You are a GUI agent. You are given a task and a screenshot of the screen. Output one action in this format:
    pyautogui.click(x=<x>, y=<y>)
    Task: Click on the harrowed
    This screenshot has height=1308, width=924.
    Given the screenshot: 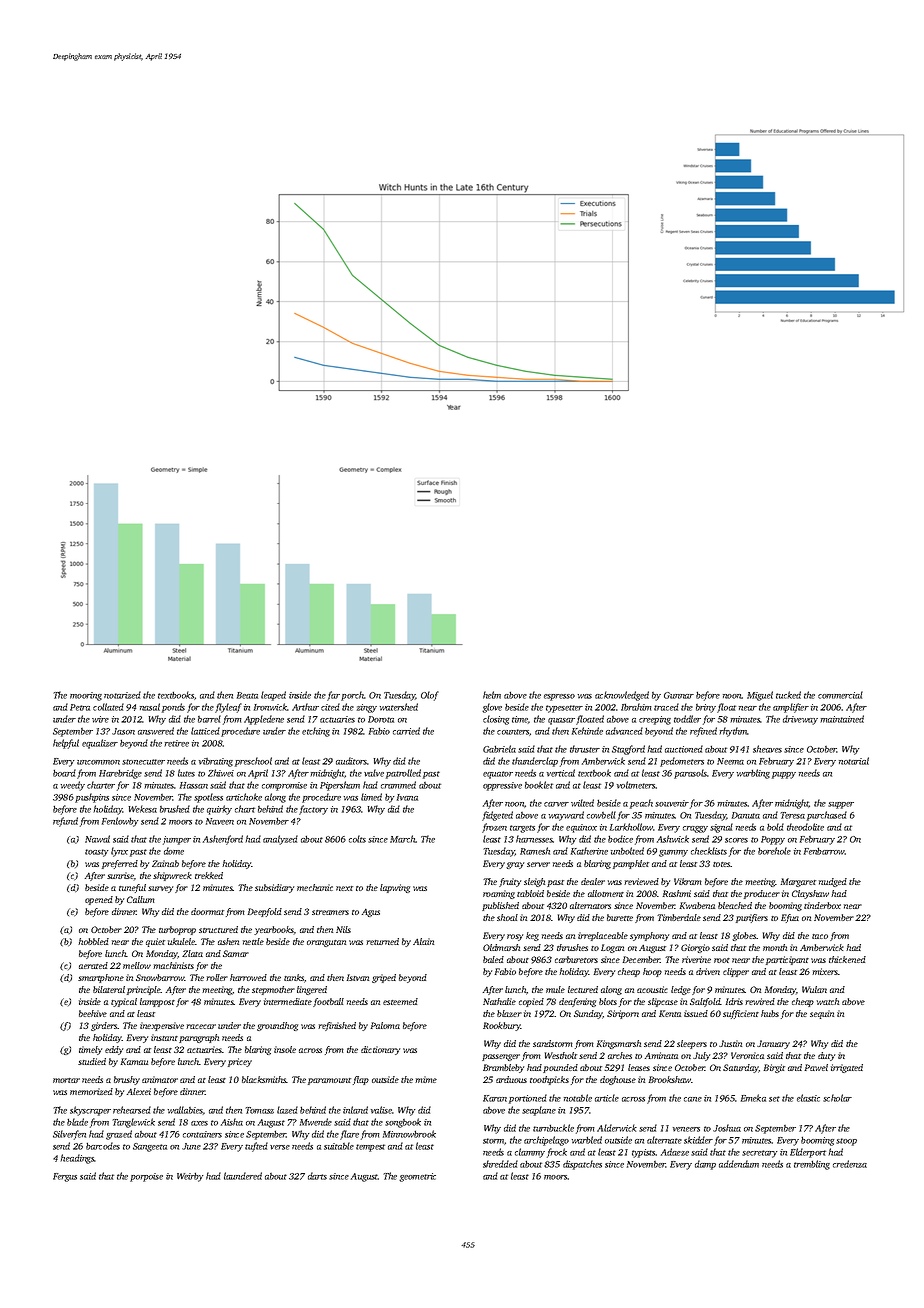 What is the action you would take?
    pyautogui.click(x=248, y=977)
